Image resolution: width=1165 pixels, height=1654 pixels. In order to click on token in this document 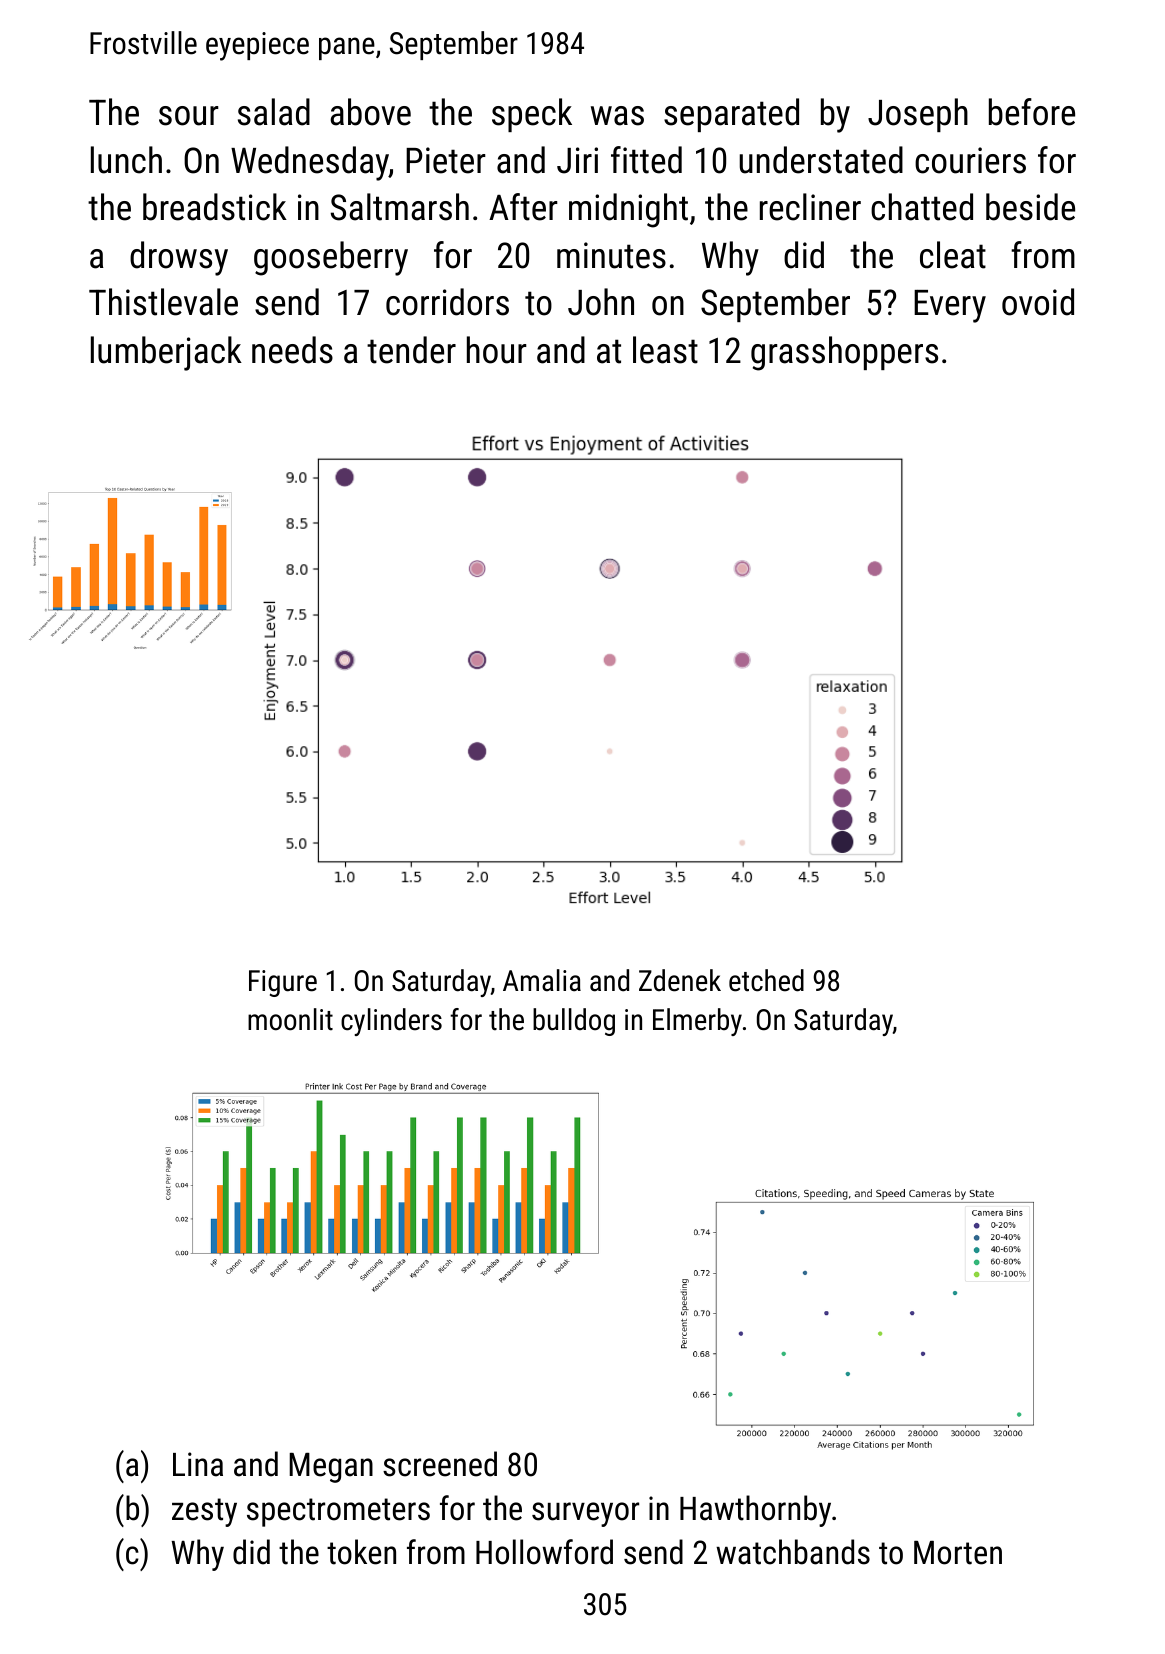, I will do `click(361, 1552)`.
